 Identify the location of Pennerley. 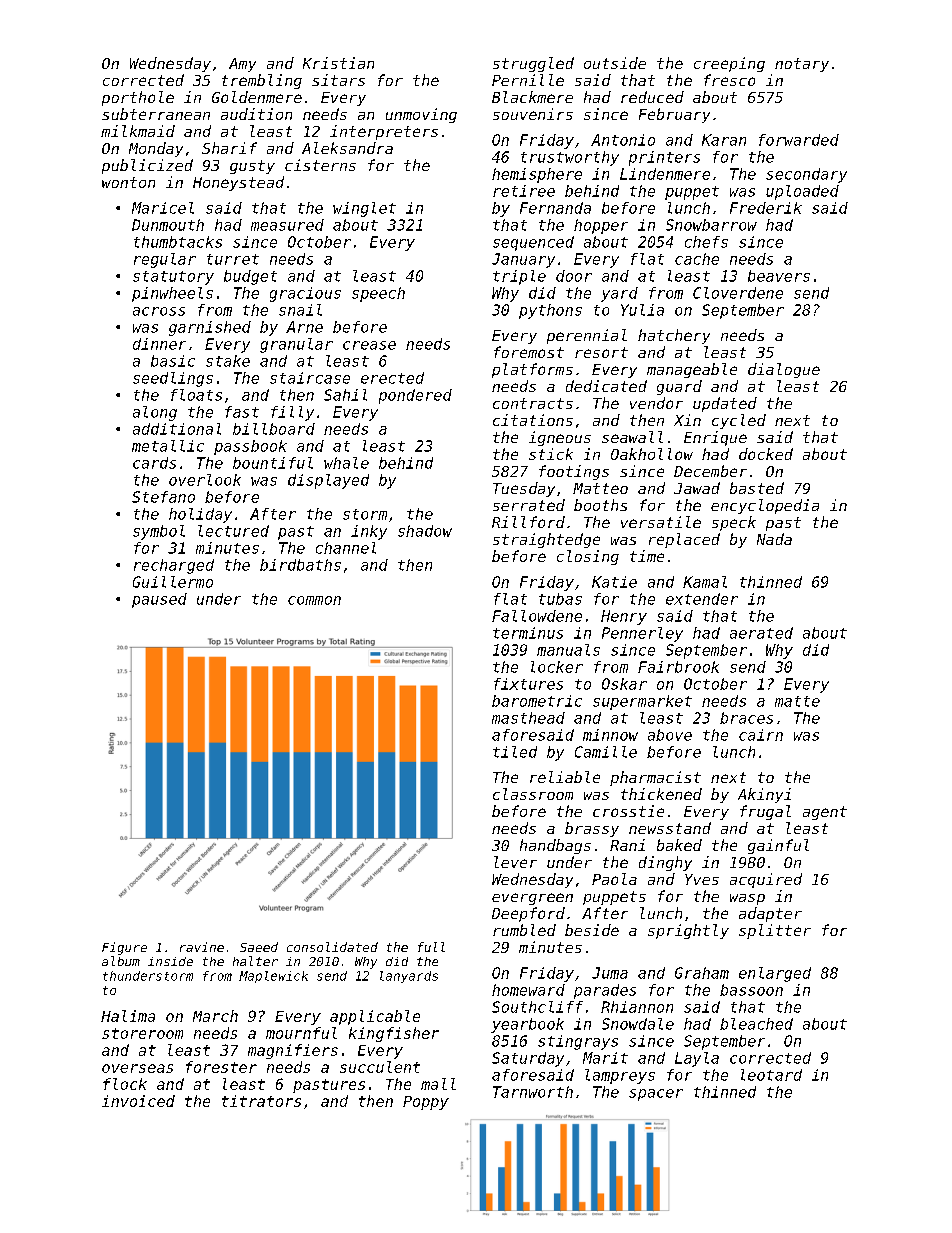
(642, 634).
